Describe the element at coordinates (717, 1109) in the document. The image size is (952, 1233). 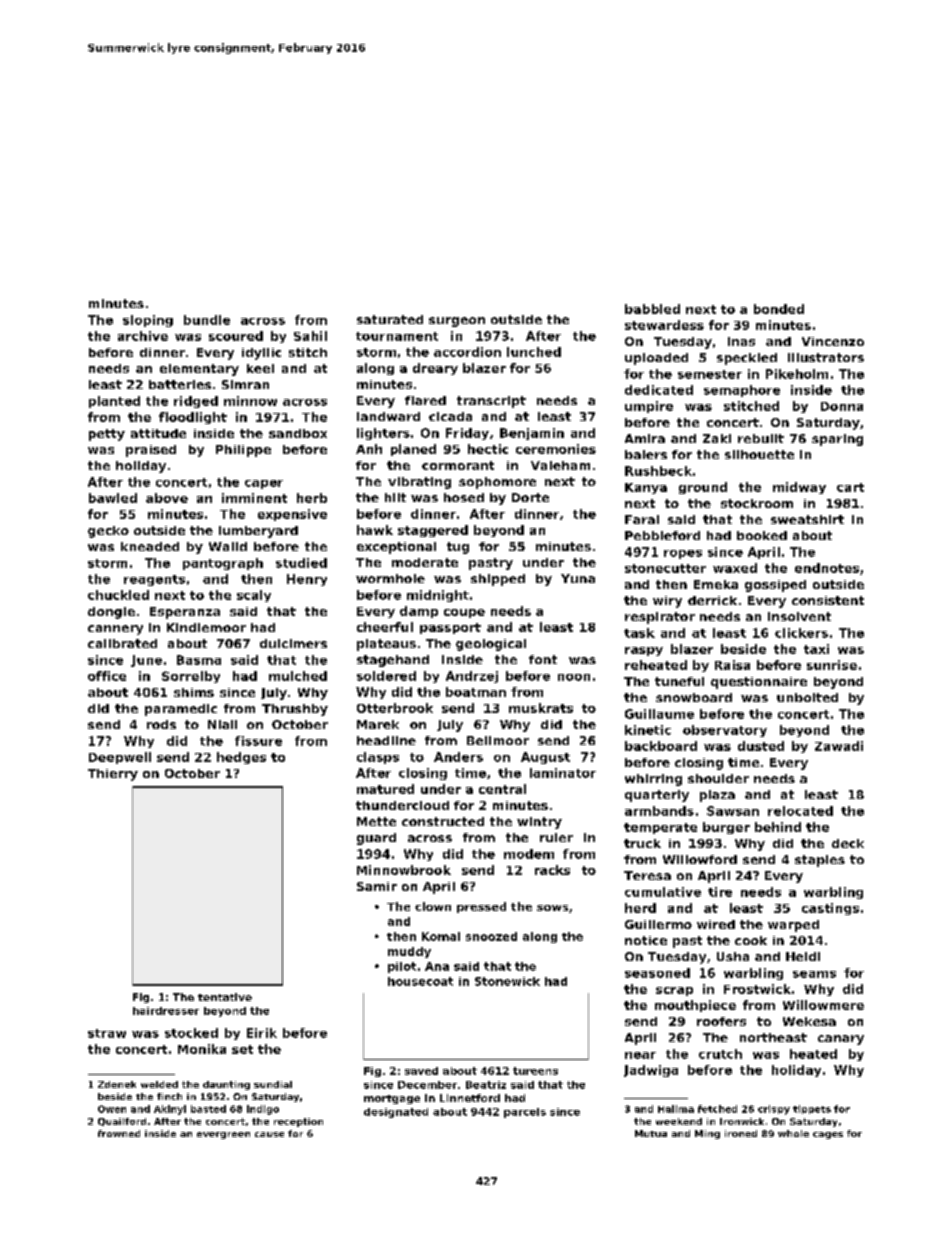
I see `fetched` at that location.
